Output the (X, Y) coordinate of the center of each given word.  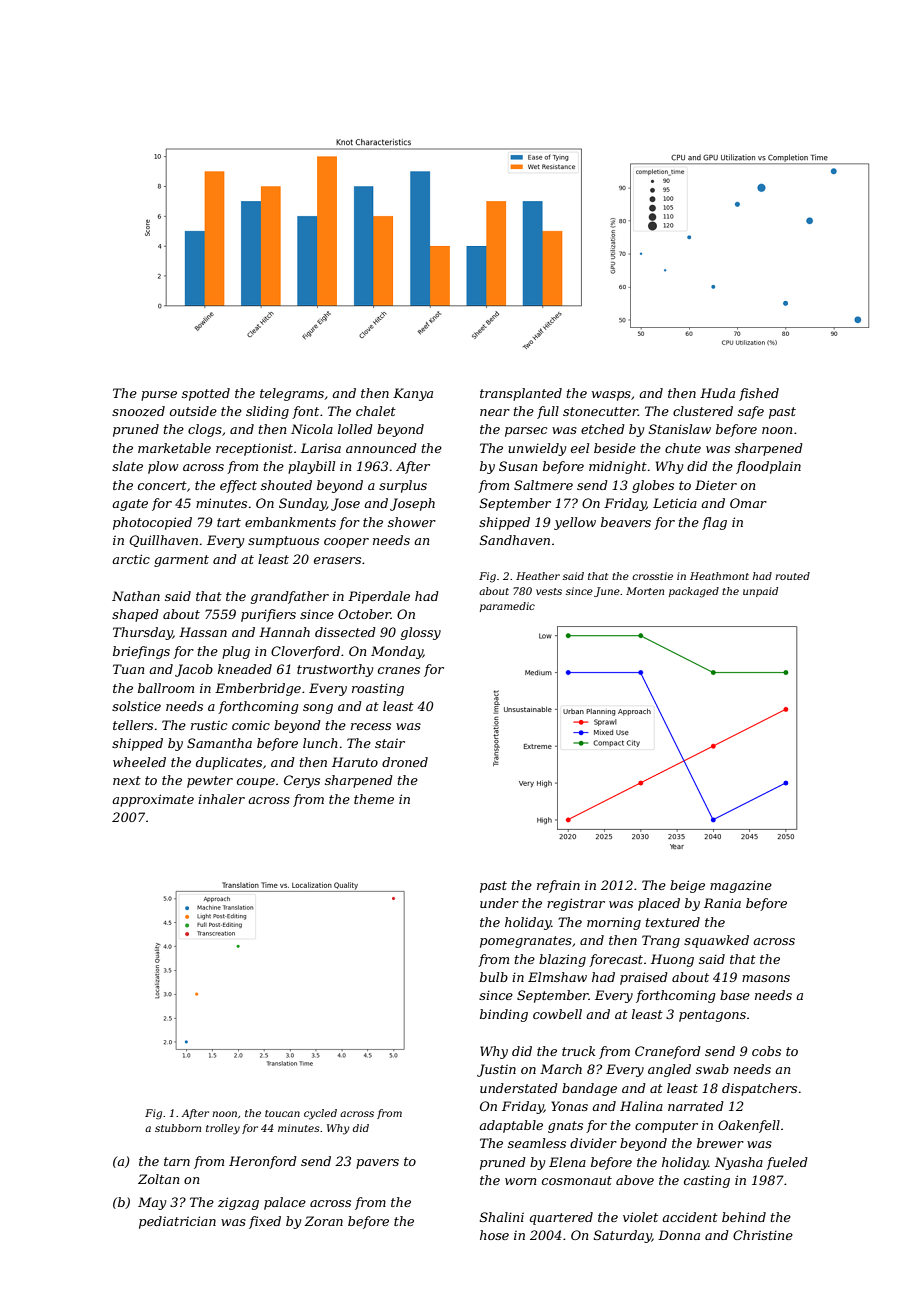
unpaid (760, 592)
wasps (611, 396)
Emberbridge (258, 689)
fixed (265, 1222)
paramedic (507, 607)
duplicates (229, 763)
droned (405, 762)
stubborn (178, 1128)
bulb (494, 977)
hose (494, 1235)
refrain (558, 886)
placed (659, 904)
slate (127, 466)
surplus (403, 486)
